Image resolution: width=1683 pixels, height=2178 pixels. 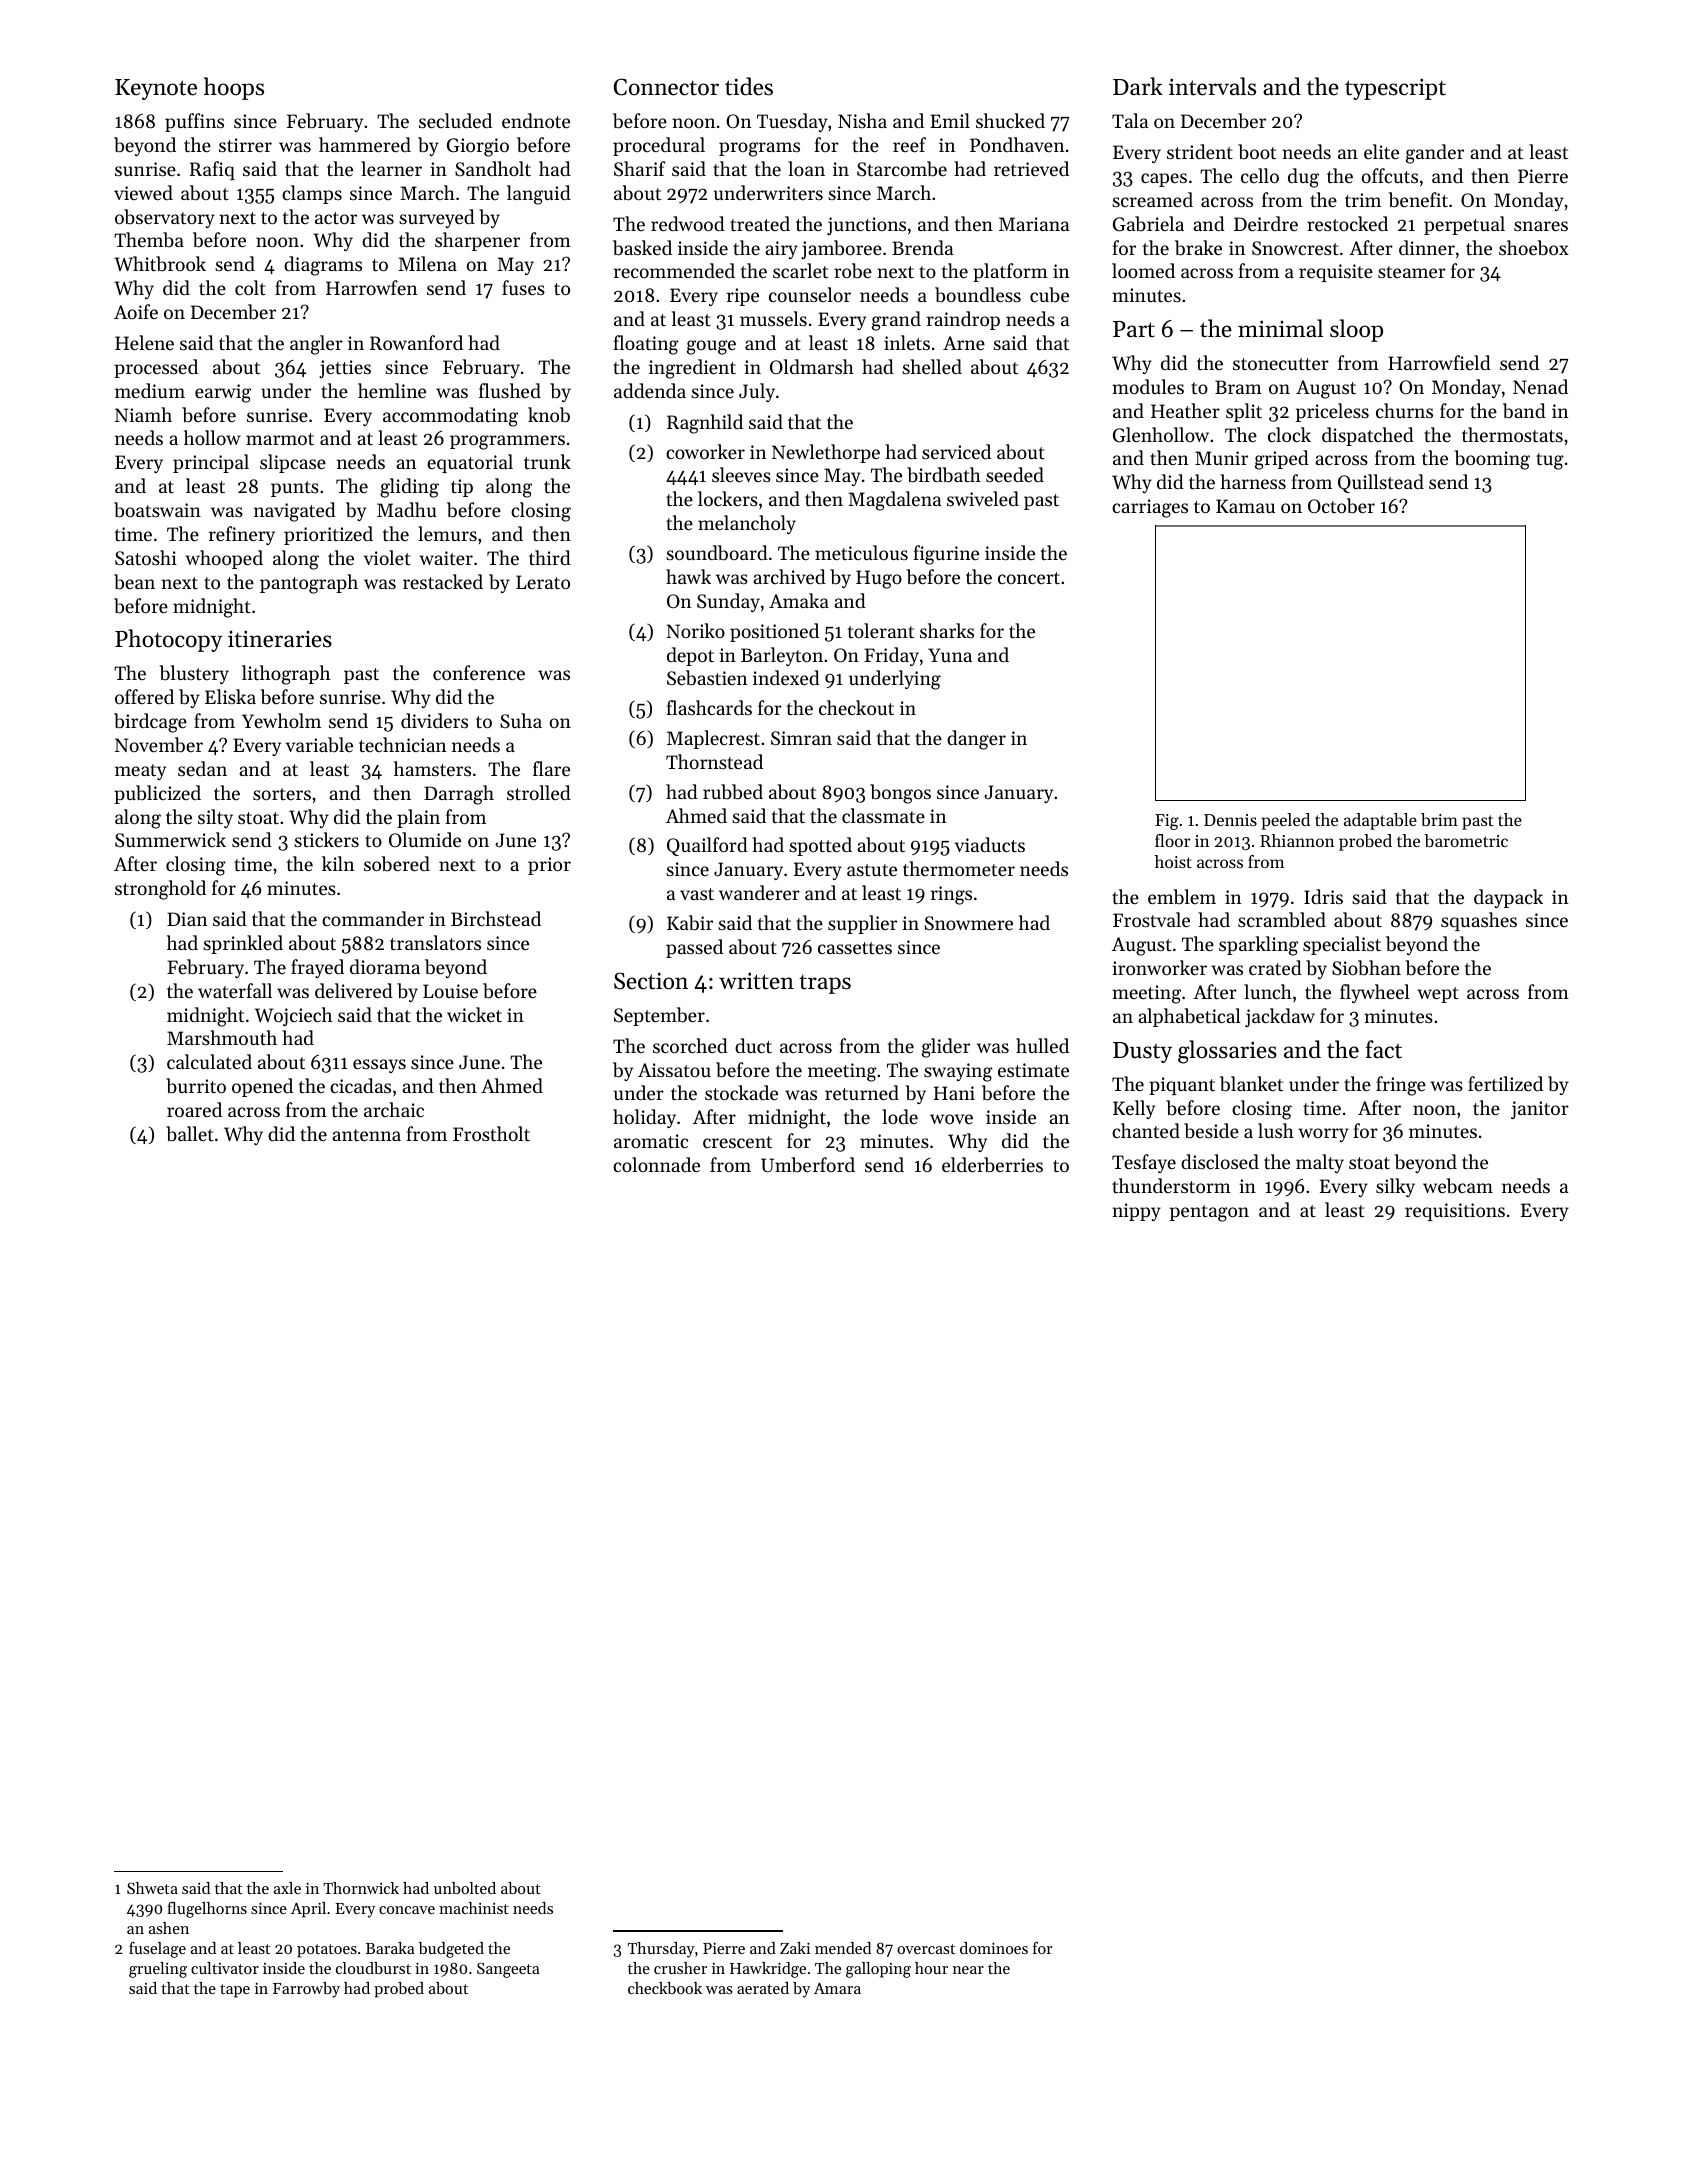 I want to click on Nenad, so click(x=1540, y=386).
